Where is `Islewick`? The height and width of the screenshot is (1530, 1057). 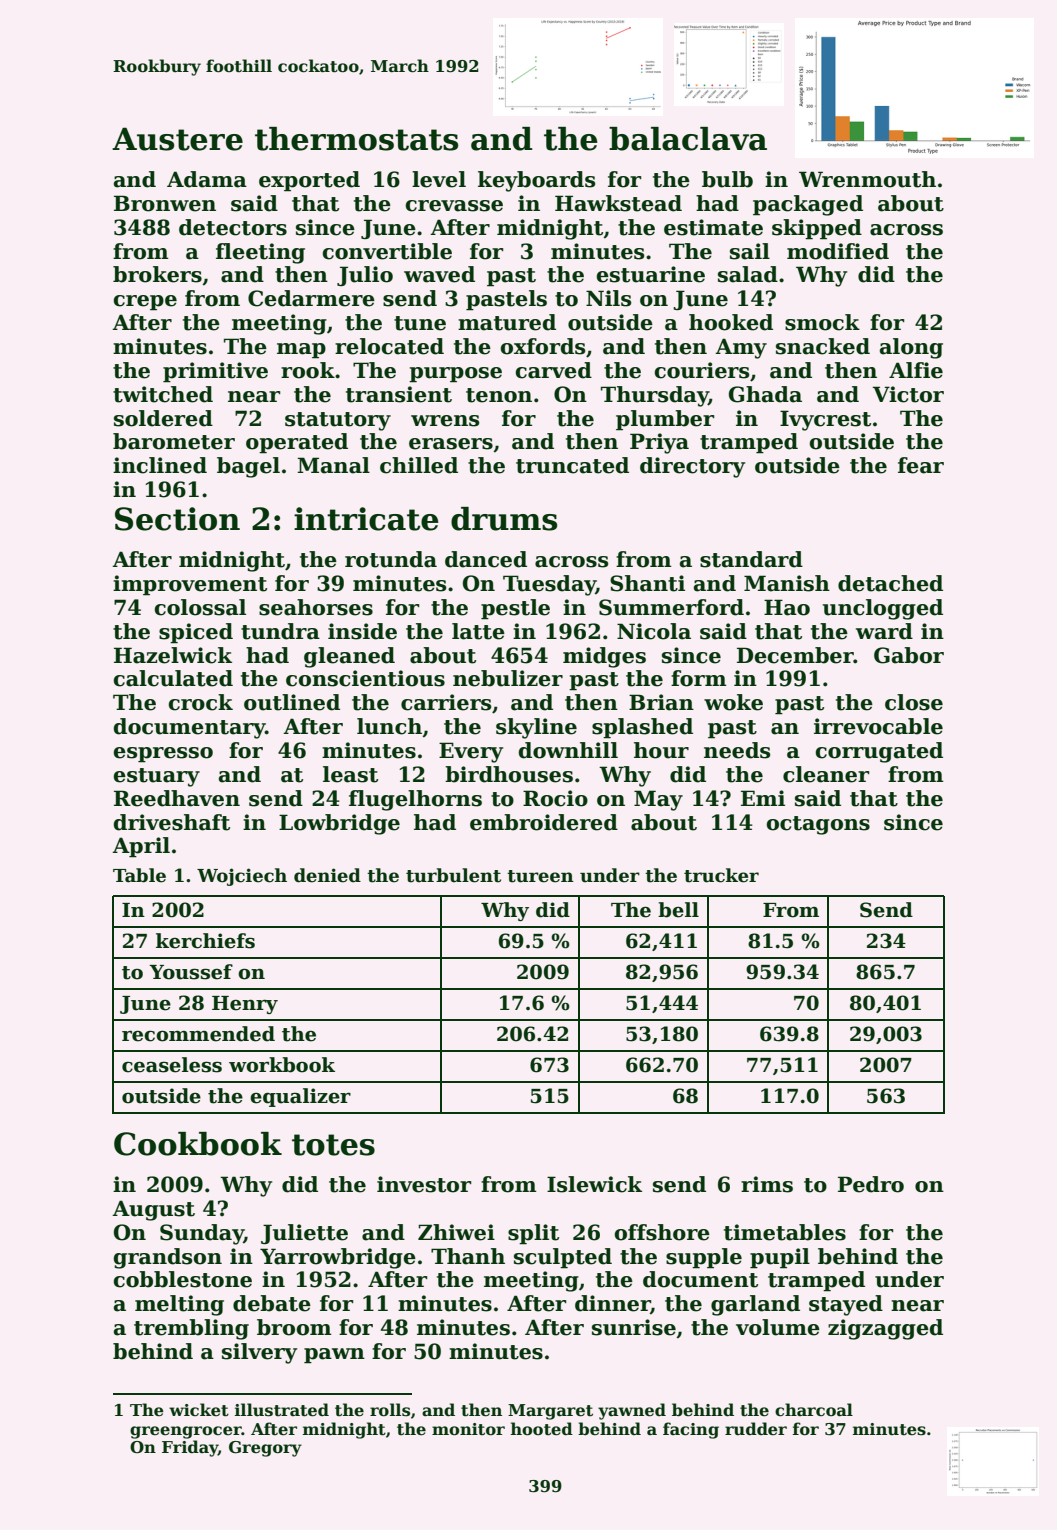
Islewick is located at coordinates (594, 1184).
